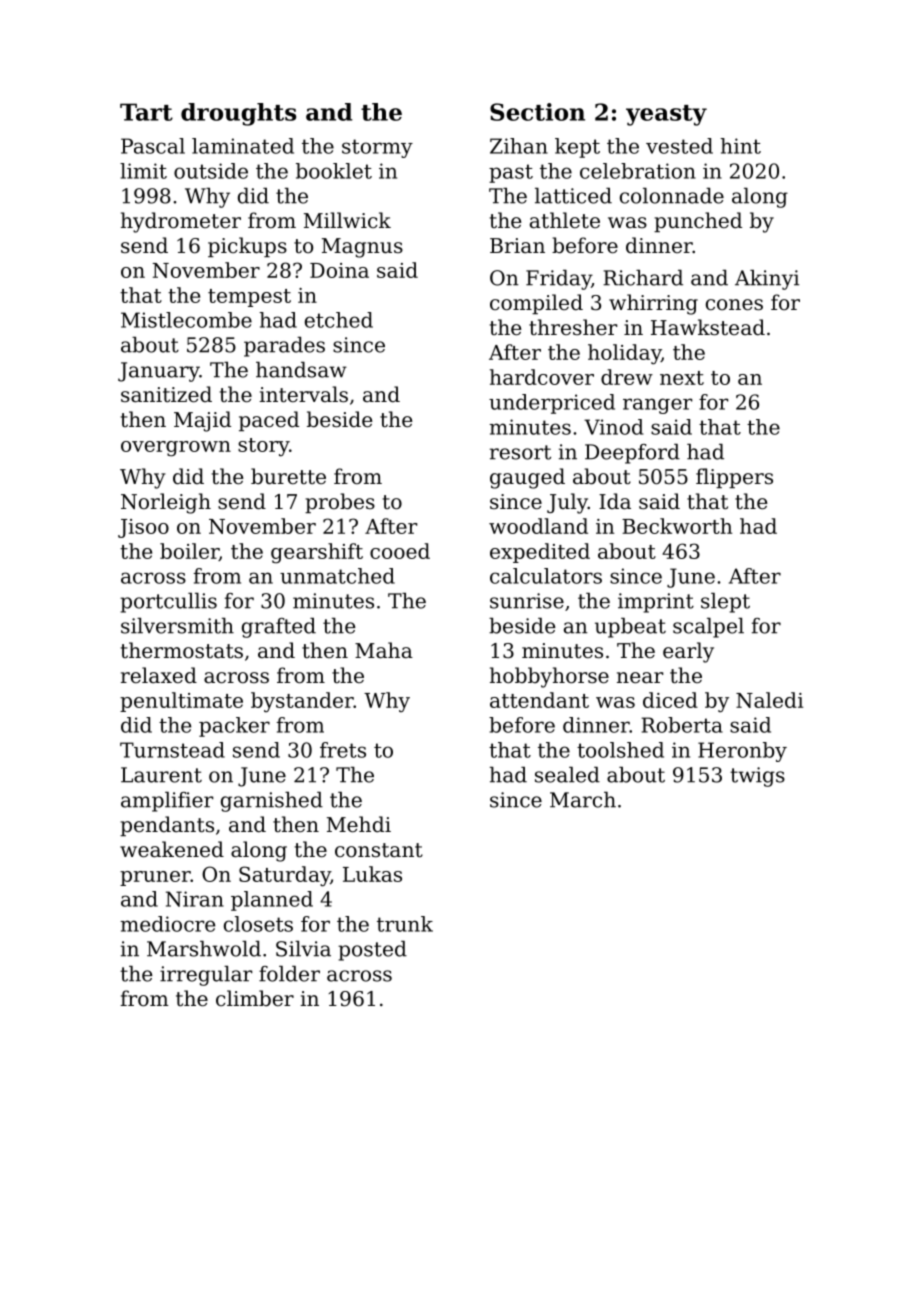 This image has height=1311, width=924. What do you see at coordinates (377, 148) in the image?
I see `stormy` at bounding box center [377, 148].
